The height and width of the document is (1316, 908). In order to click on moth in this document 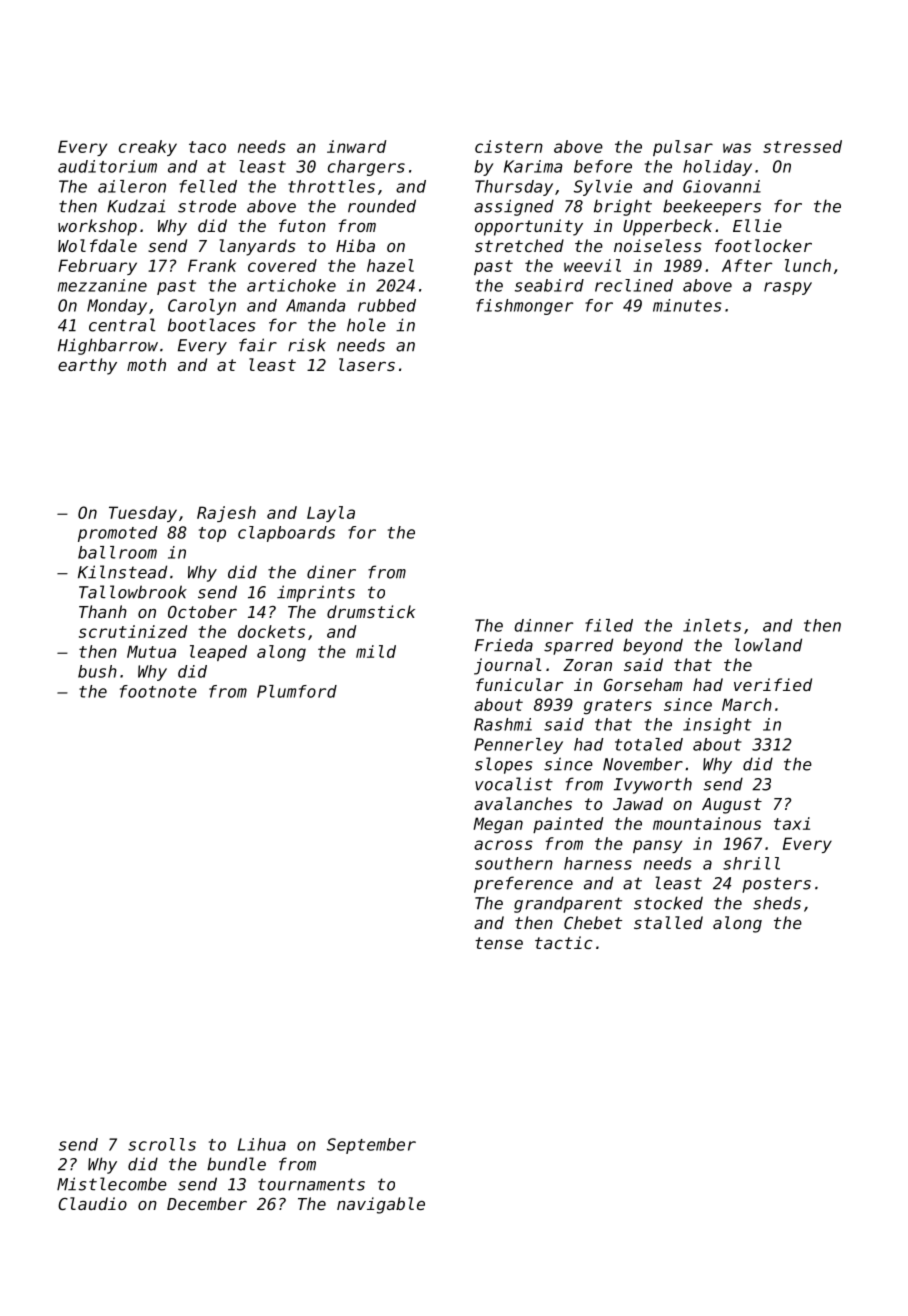, I will do `click(146, 364)`.
